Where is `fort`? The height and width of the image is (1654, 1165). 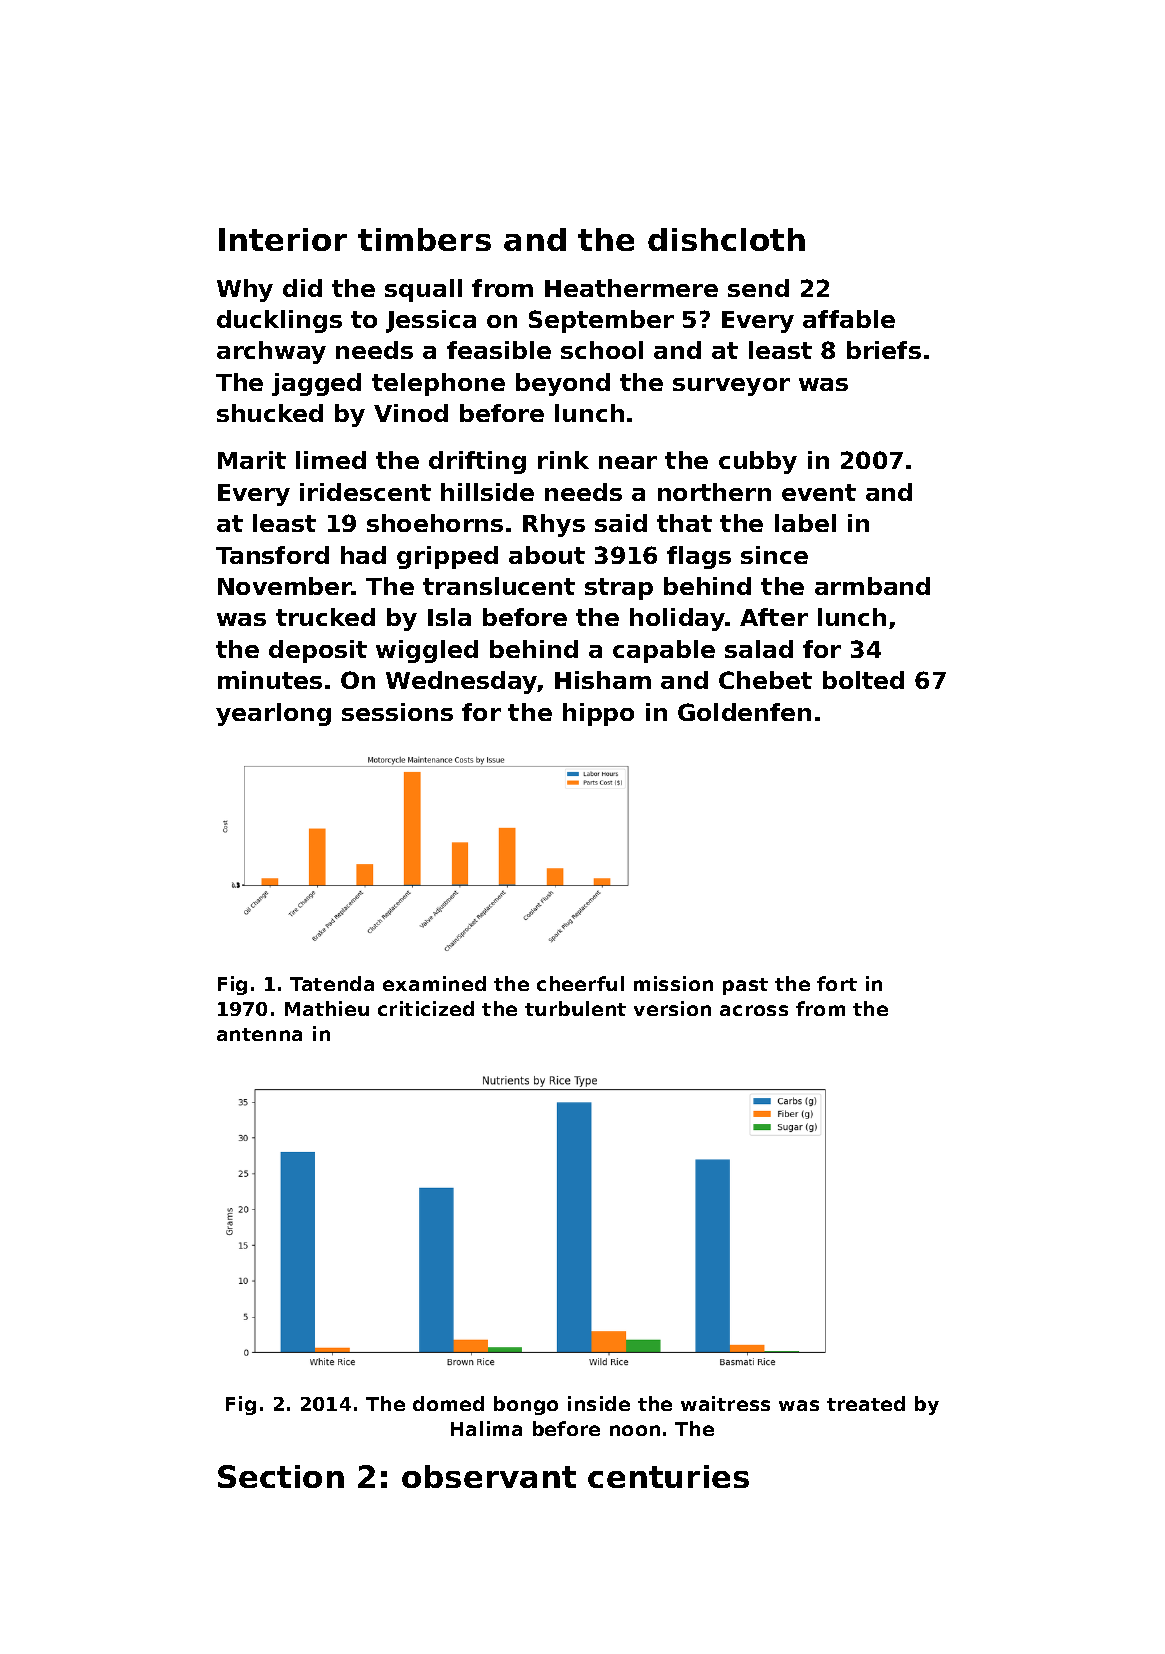
fort is located at coordinates (837, 983).
